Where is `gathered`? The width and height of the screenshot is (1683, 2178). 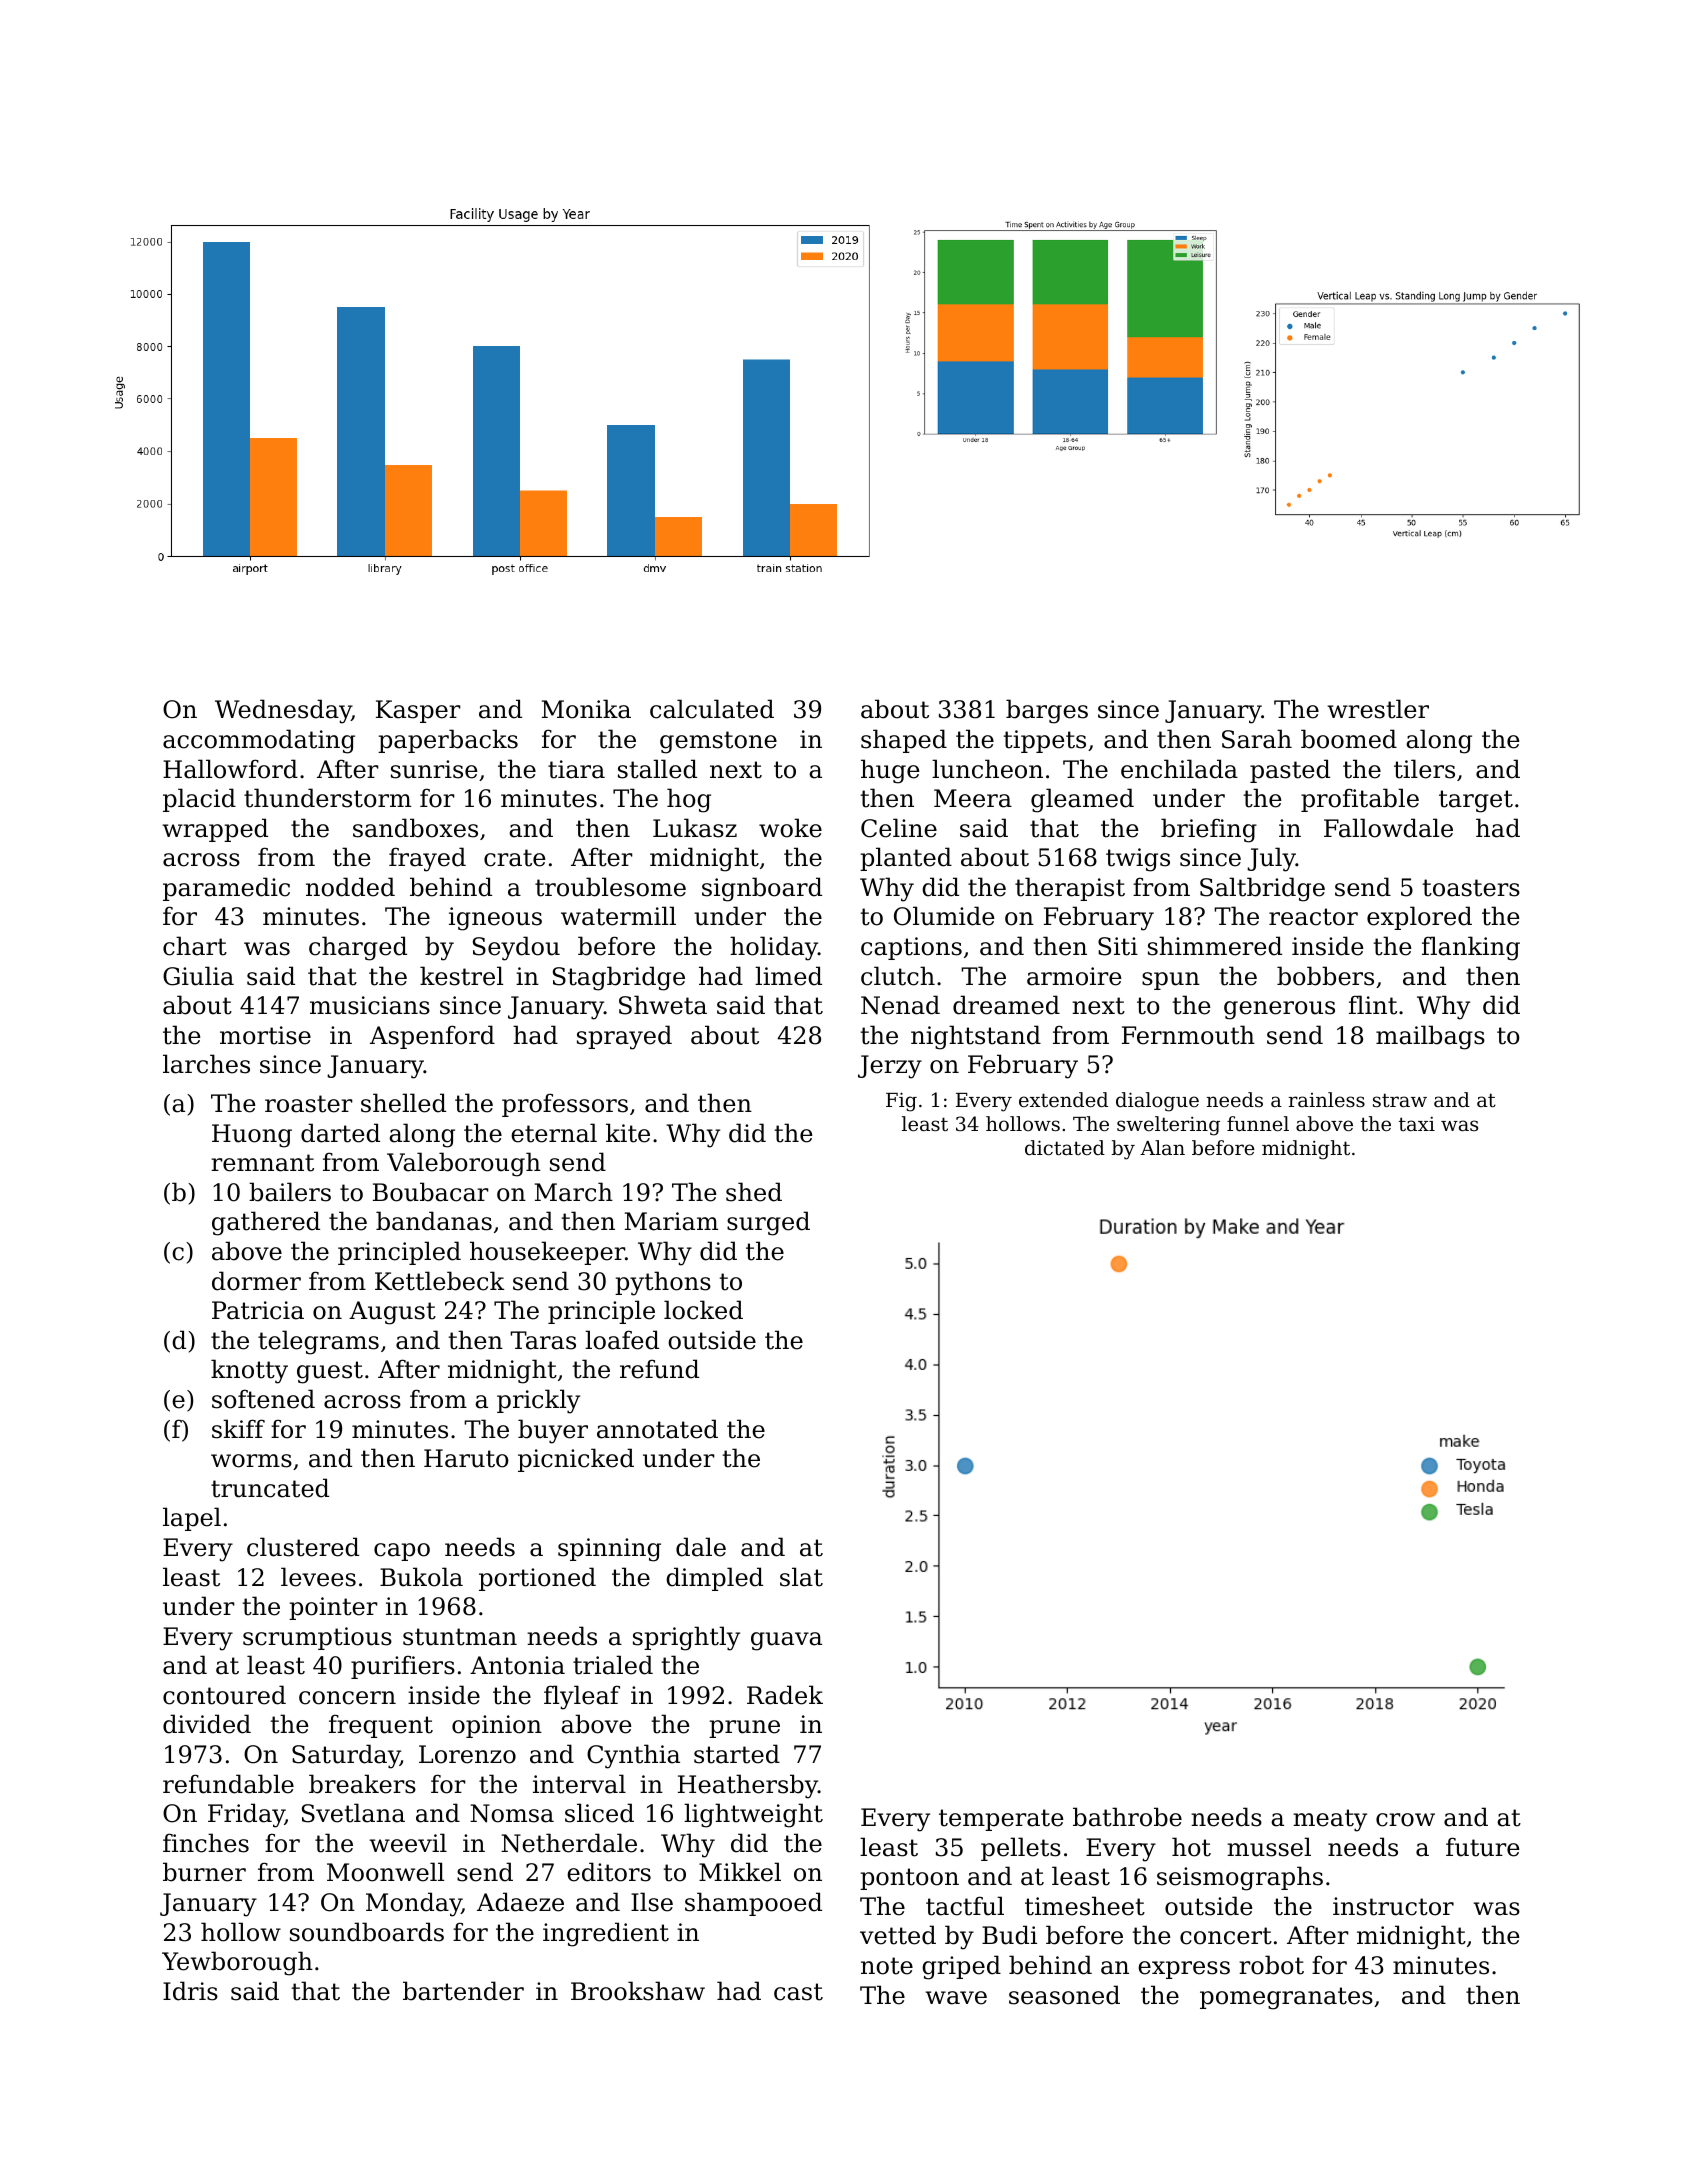
gathered is located at coordinates (266, 1223).
